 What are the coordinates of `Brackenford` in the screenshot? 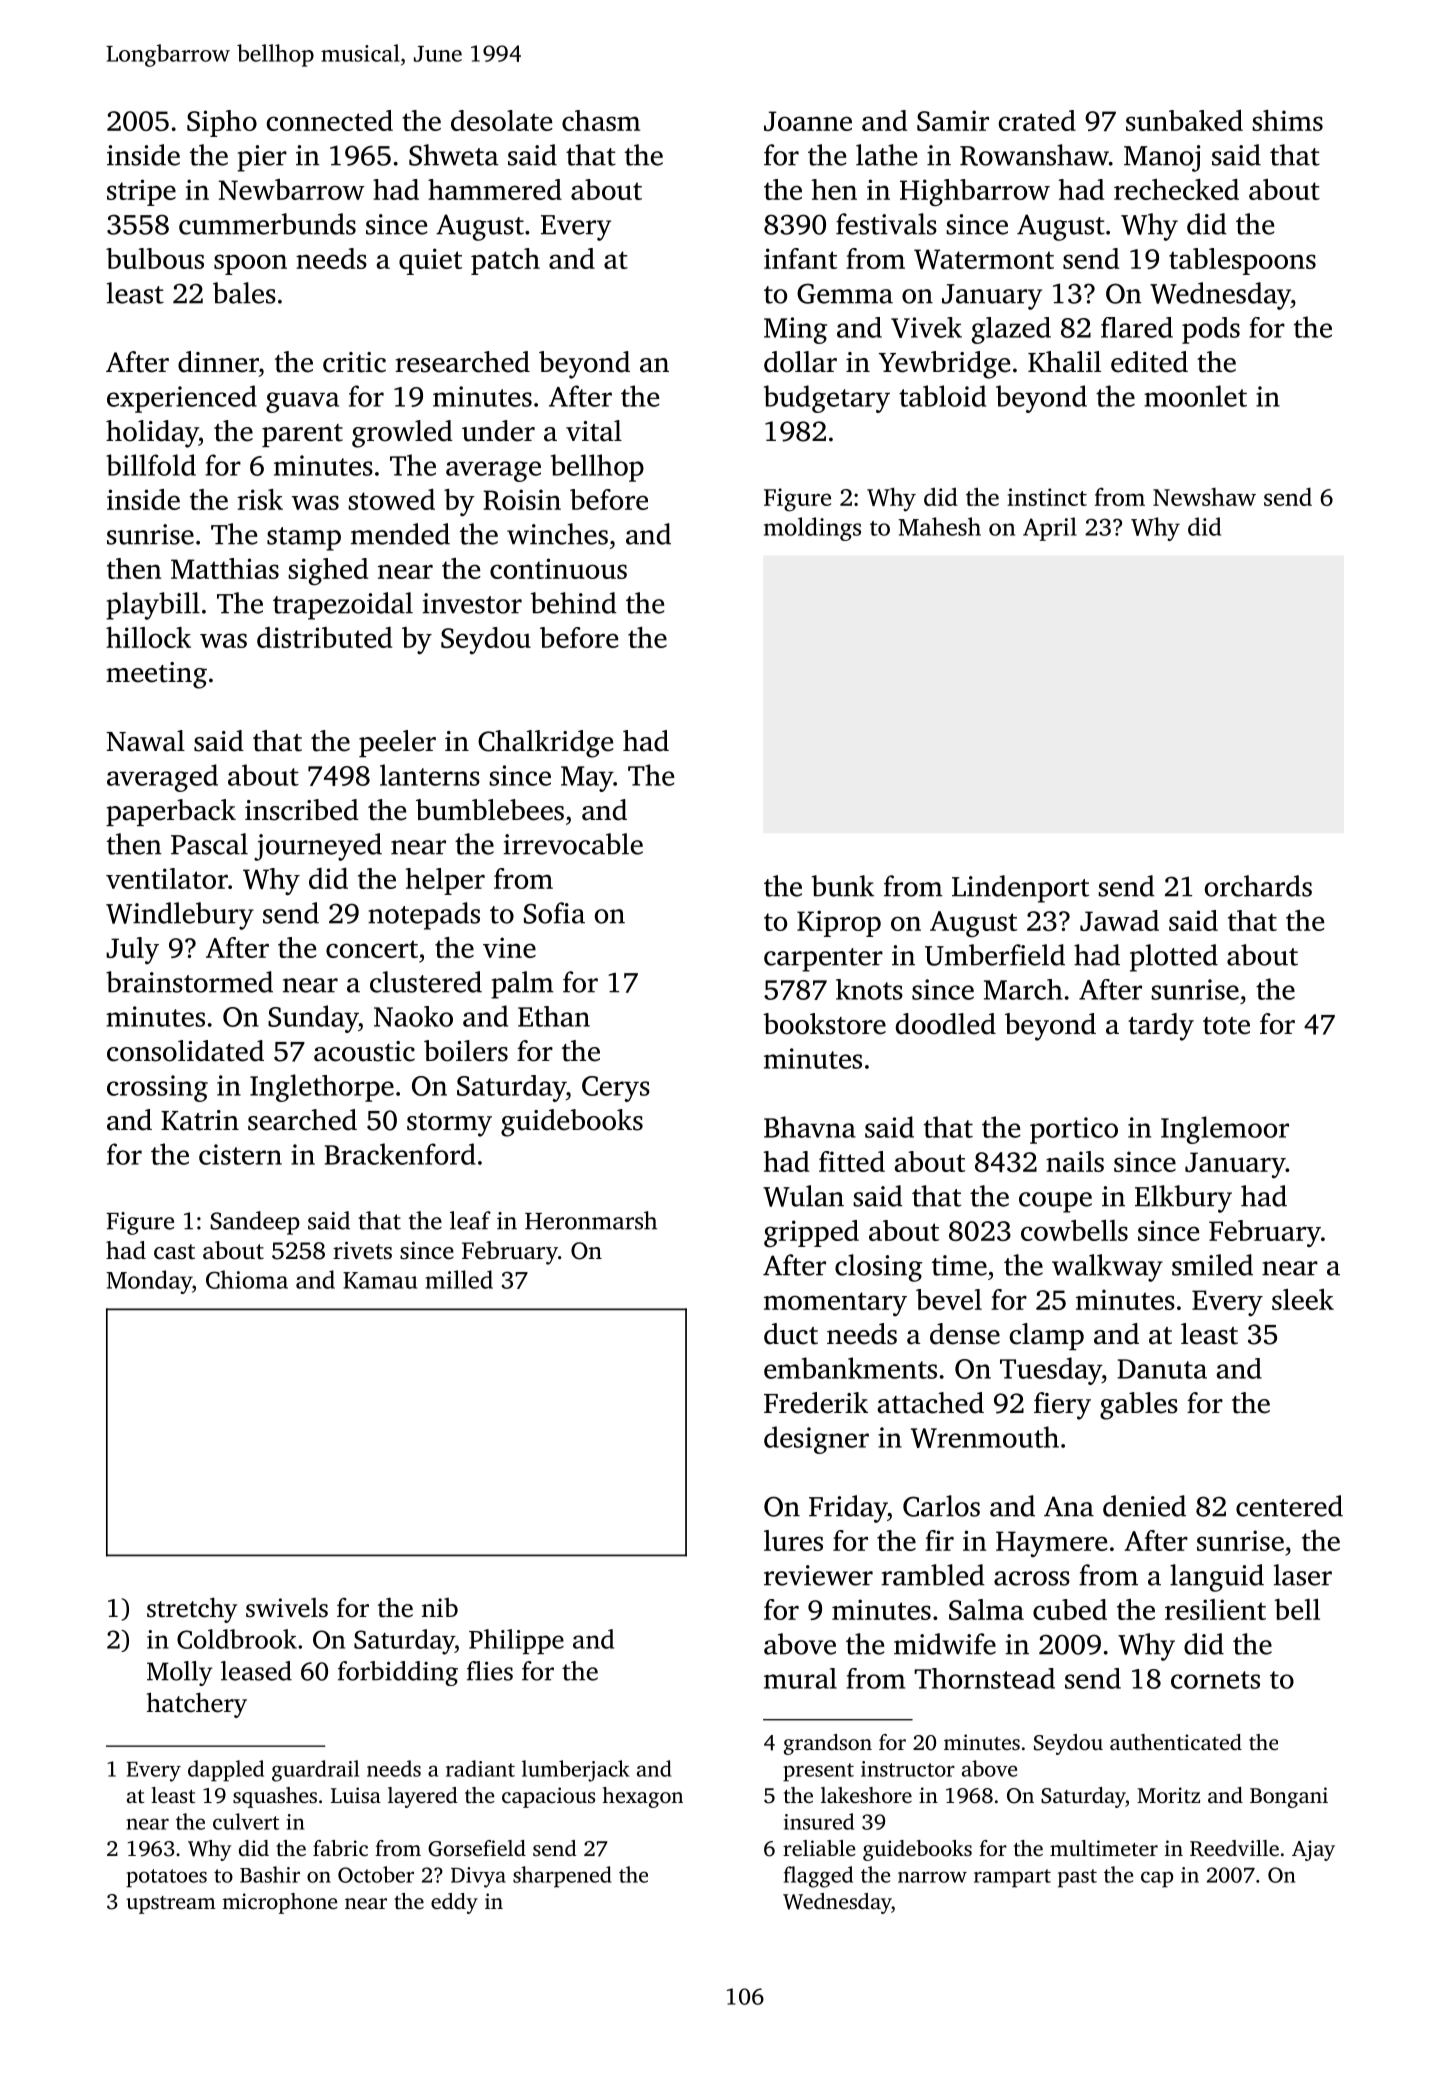 It's located at (400, 1154).
